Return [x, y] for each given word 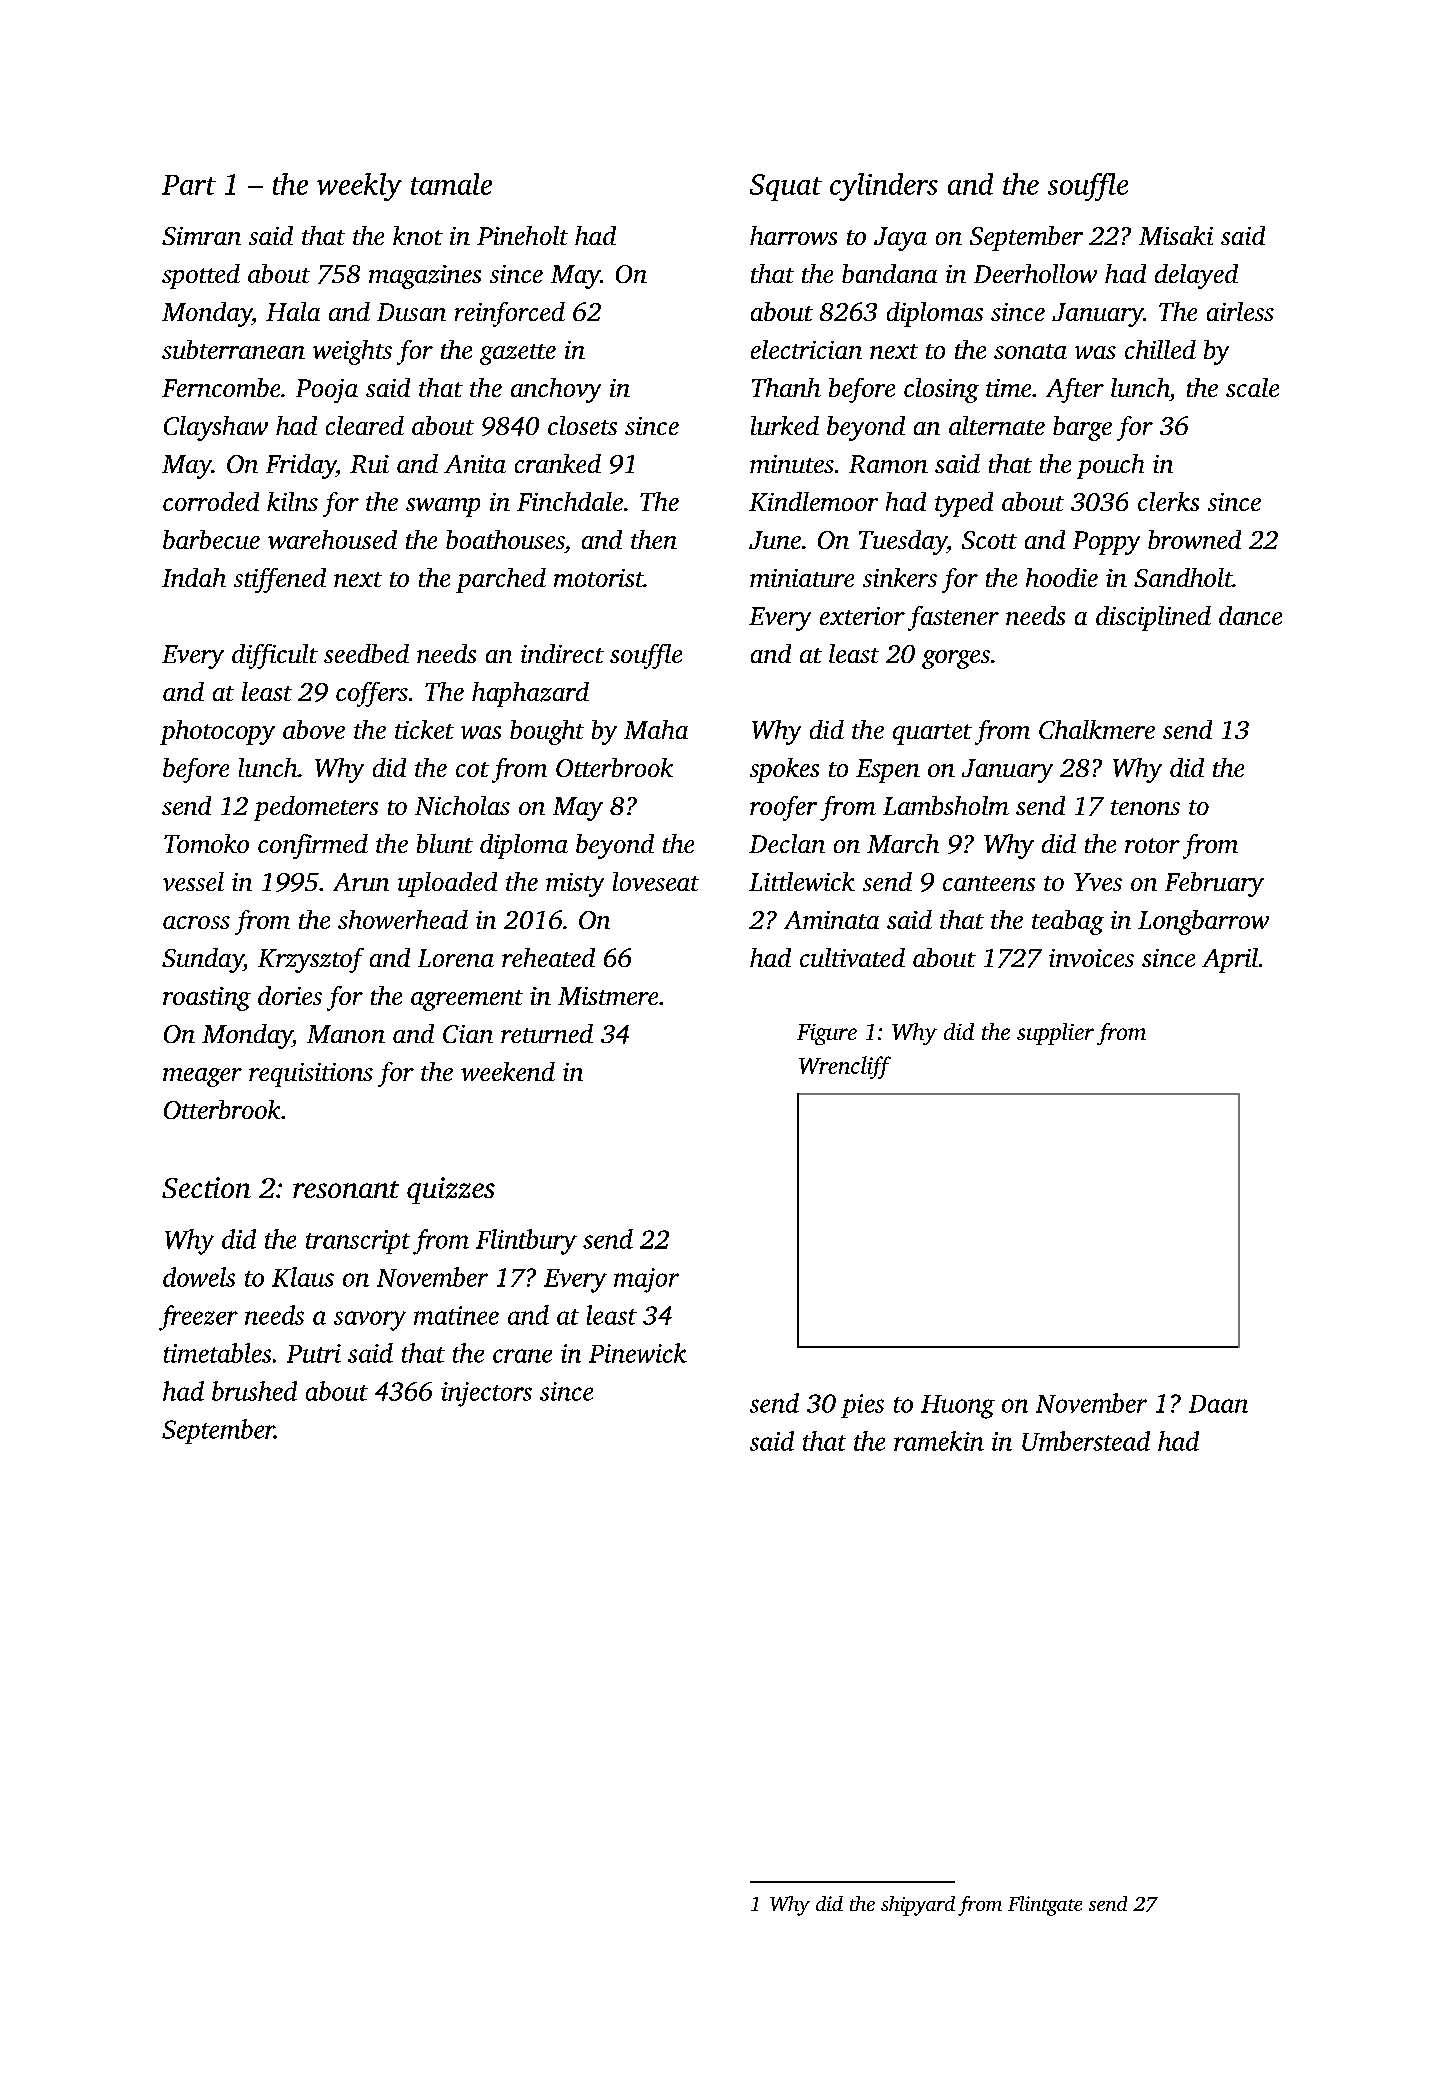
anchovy [556, 390]
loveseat [656, 881]
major [646, 1280]
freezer [198, 1318]
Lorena [456, 958]
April [1230, 960]
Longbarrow [1203, 922]
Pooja [327, 391]
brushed [254, 1391]
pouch [1110, 466]
